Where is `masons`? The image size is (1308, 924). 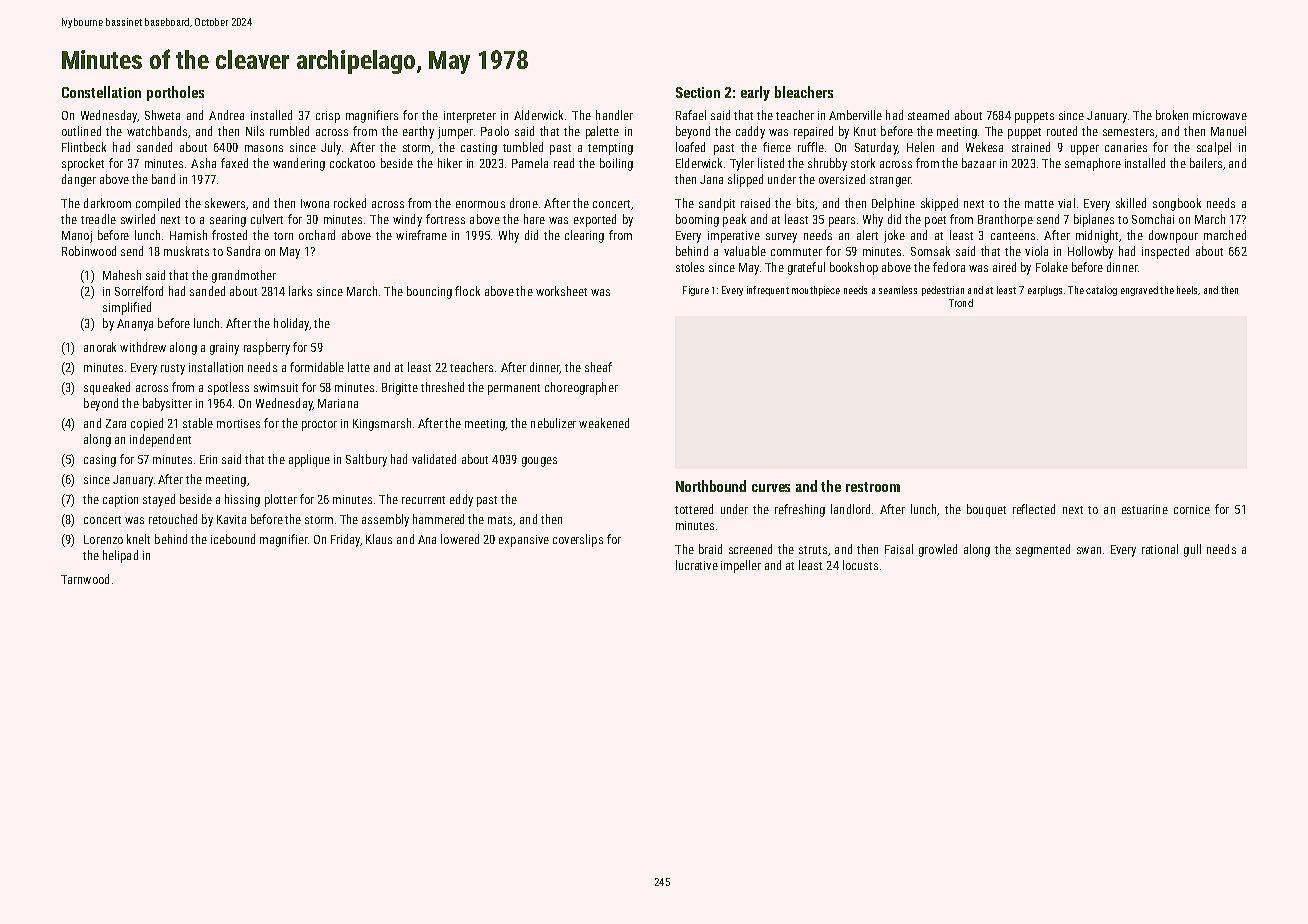 masons is located at coordinates (264, 148).
